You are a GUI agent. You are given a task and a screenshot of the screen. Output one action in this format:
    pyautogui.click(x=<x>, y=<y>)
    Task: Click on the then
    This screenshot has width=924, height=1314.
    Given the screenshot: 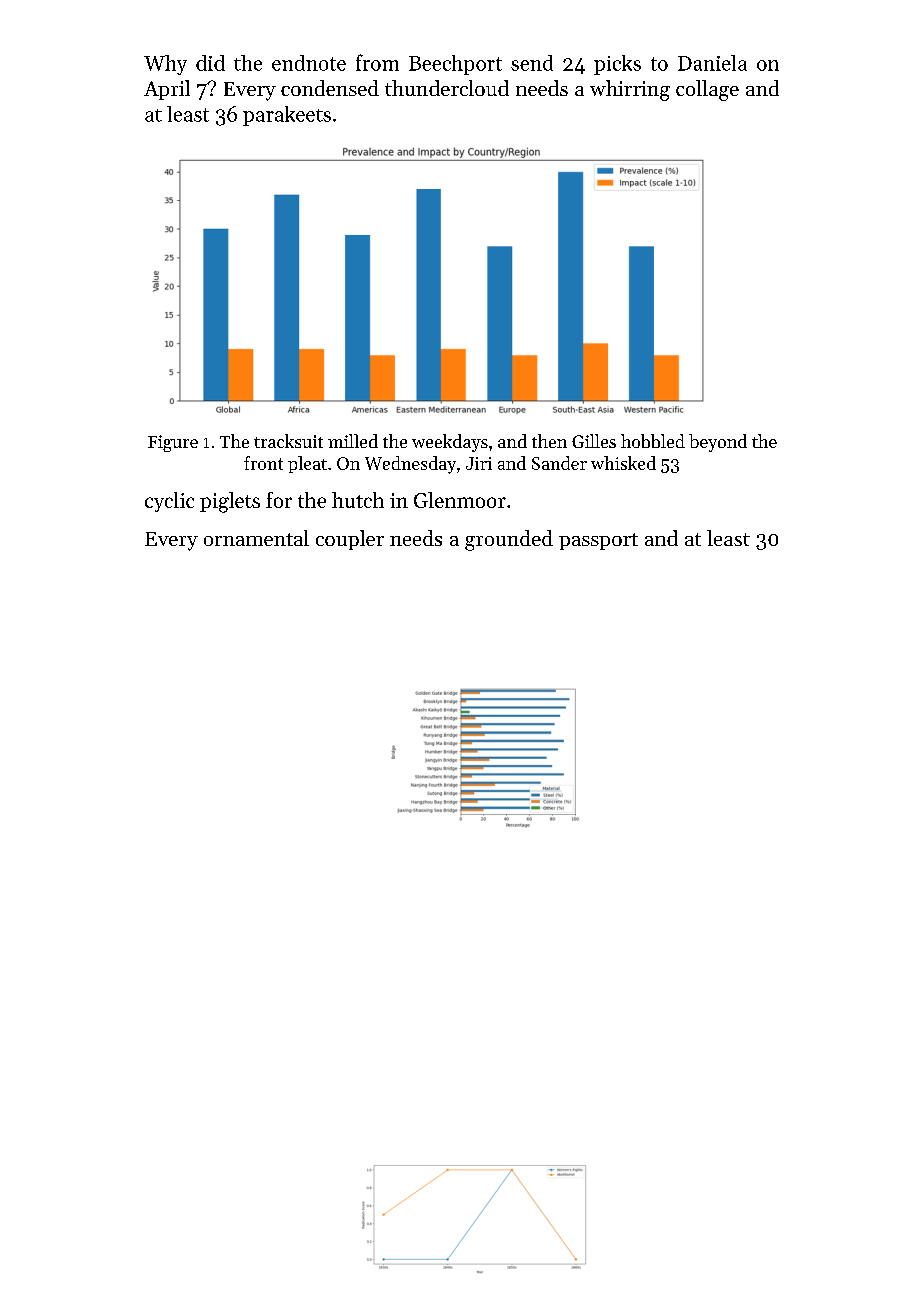 What is the action you would take?
    pyautogui.click(x=549, y=441)
